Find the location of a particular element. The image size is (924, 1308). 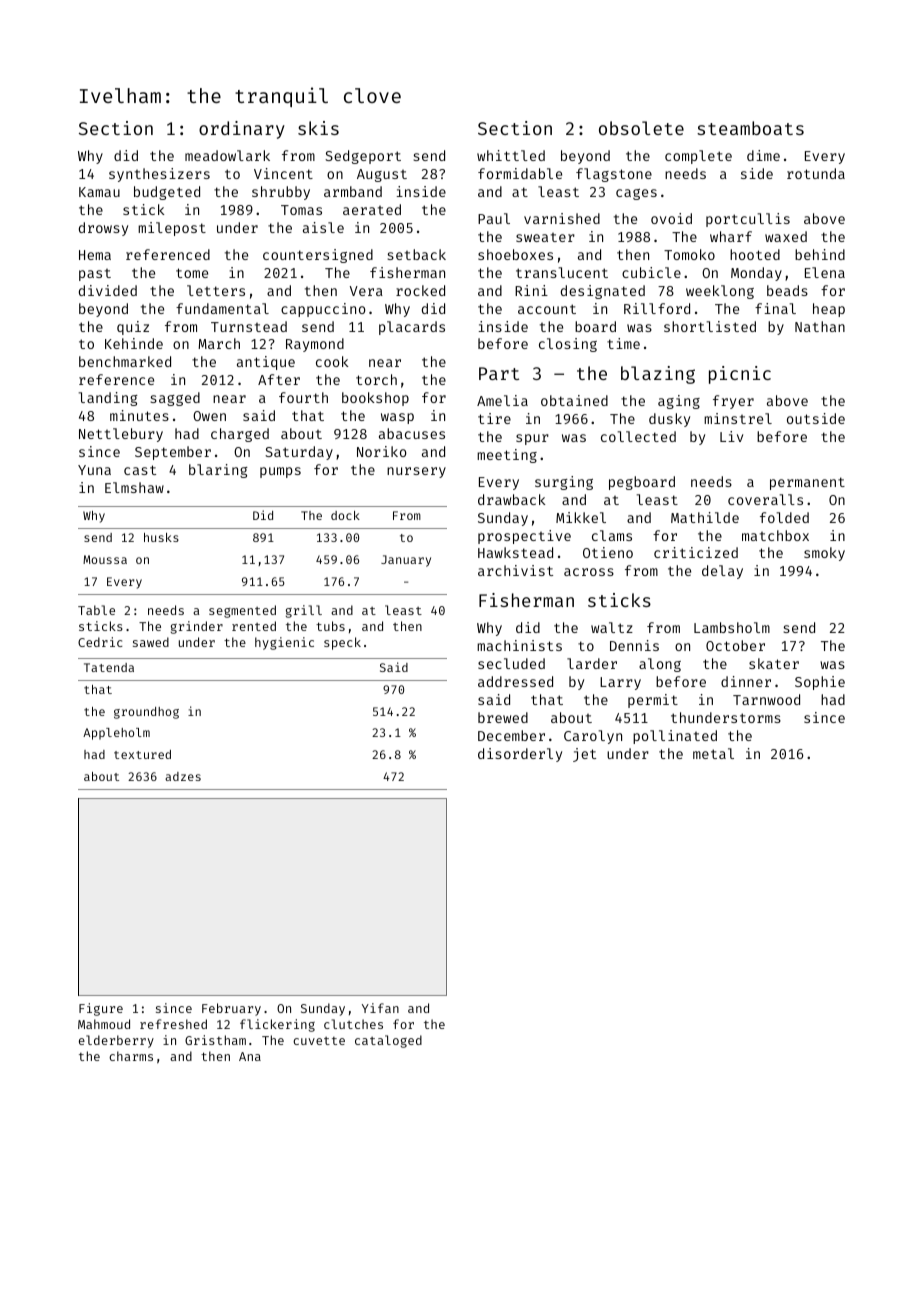

Monday is located at coordinates (756, 274).
